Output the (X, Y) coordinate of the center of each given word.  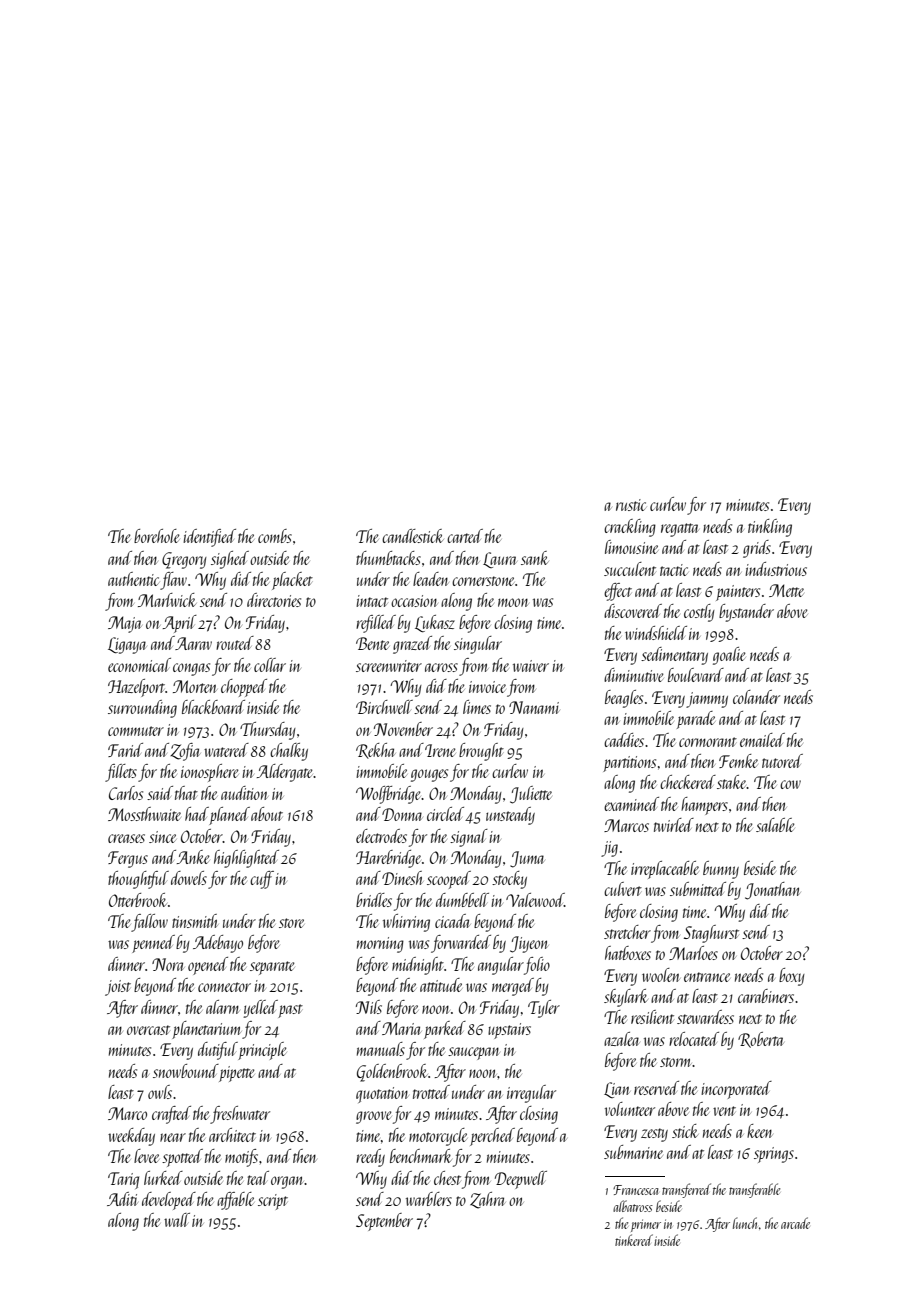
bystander (746, 613)
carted (465, 536)
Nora (168, 964)
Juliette (531, 795)
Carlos (126, 793)
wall (177, 1220)
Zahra (488, 1200)
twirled (674, 825)
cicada (453, 921)
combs (275, 536)
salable (775, 825)
